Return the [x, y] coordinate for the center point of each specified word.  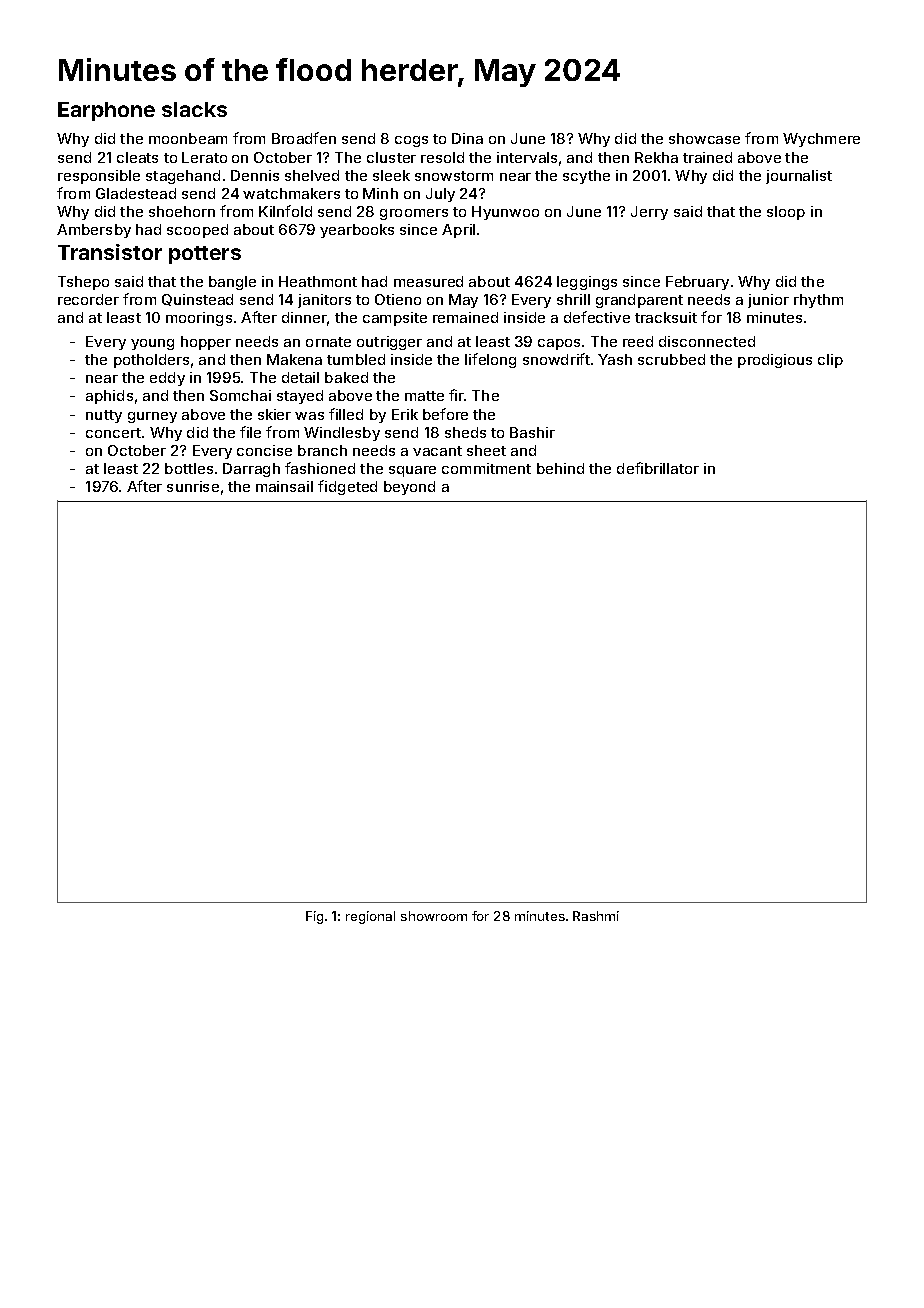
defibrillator [658, 468]
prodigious [775, 361]
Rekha [656, 157]
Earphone [106, 111]
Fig [314, 917]
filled [346, 414]
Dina [467, 138]
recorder [88, 299]
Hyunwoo [505, 213]
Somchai [240, 395]
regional [370, 917]
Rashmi [596, 916]
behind [560, 468]
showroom [434, 916]
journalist [799, 177]
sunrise [193, 486]
